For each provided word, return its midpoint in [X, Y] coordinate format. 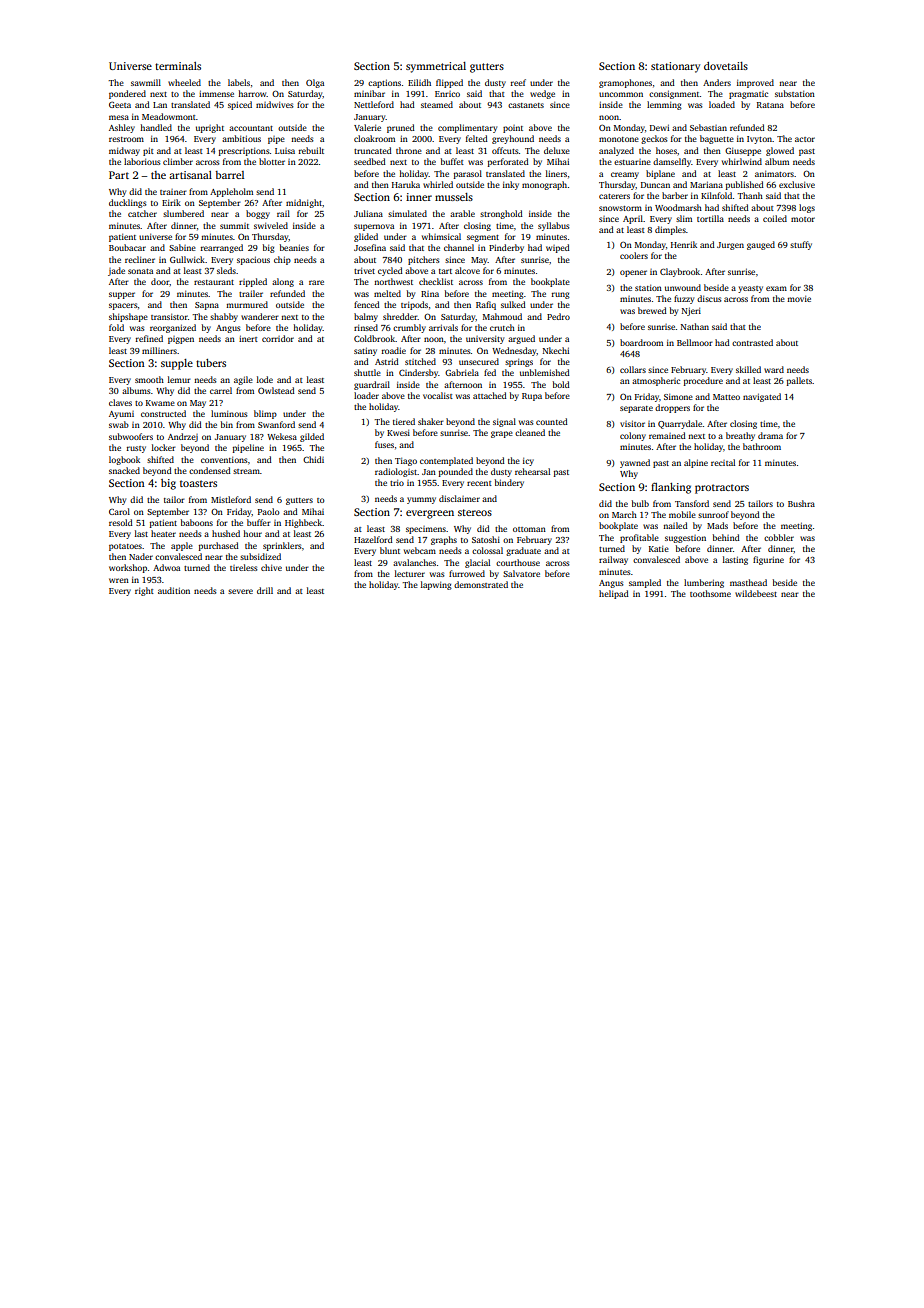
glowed [780, 151]
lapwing [436, 585]
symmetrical [436, 67]
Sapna [207, 306]
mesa [119, 117]
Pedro [558, 316]
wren [119, 580]
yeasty [750, 289]
